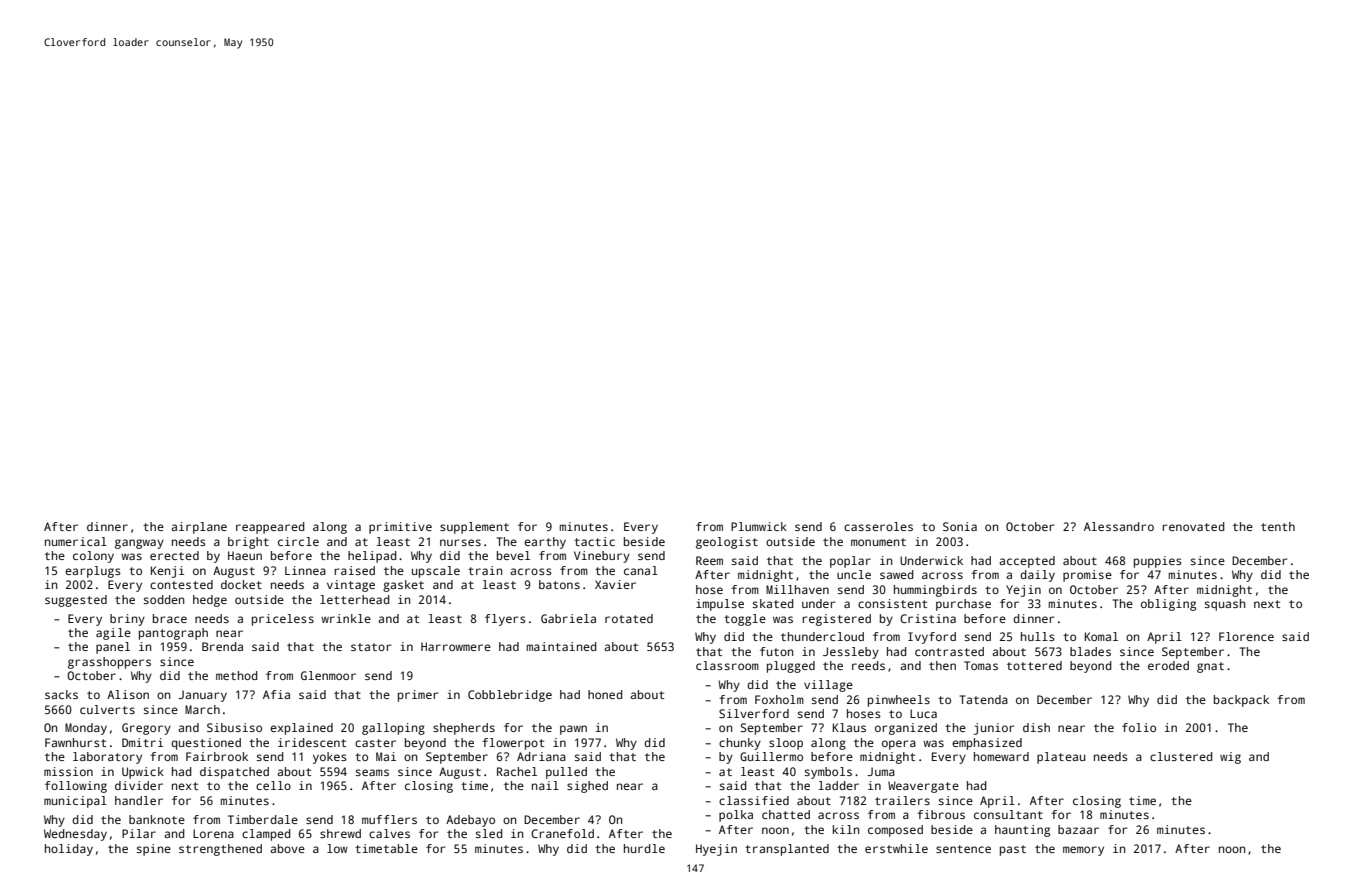 This screenshot has width=1372, height=887. What do you see at coordinates (1158, 562) in the screenshot?
I see `puppies` at bounding box center [1158, 562].
